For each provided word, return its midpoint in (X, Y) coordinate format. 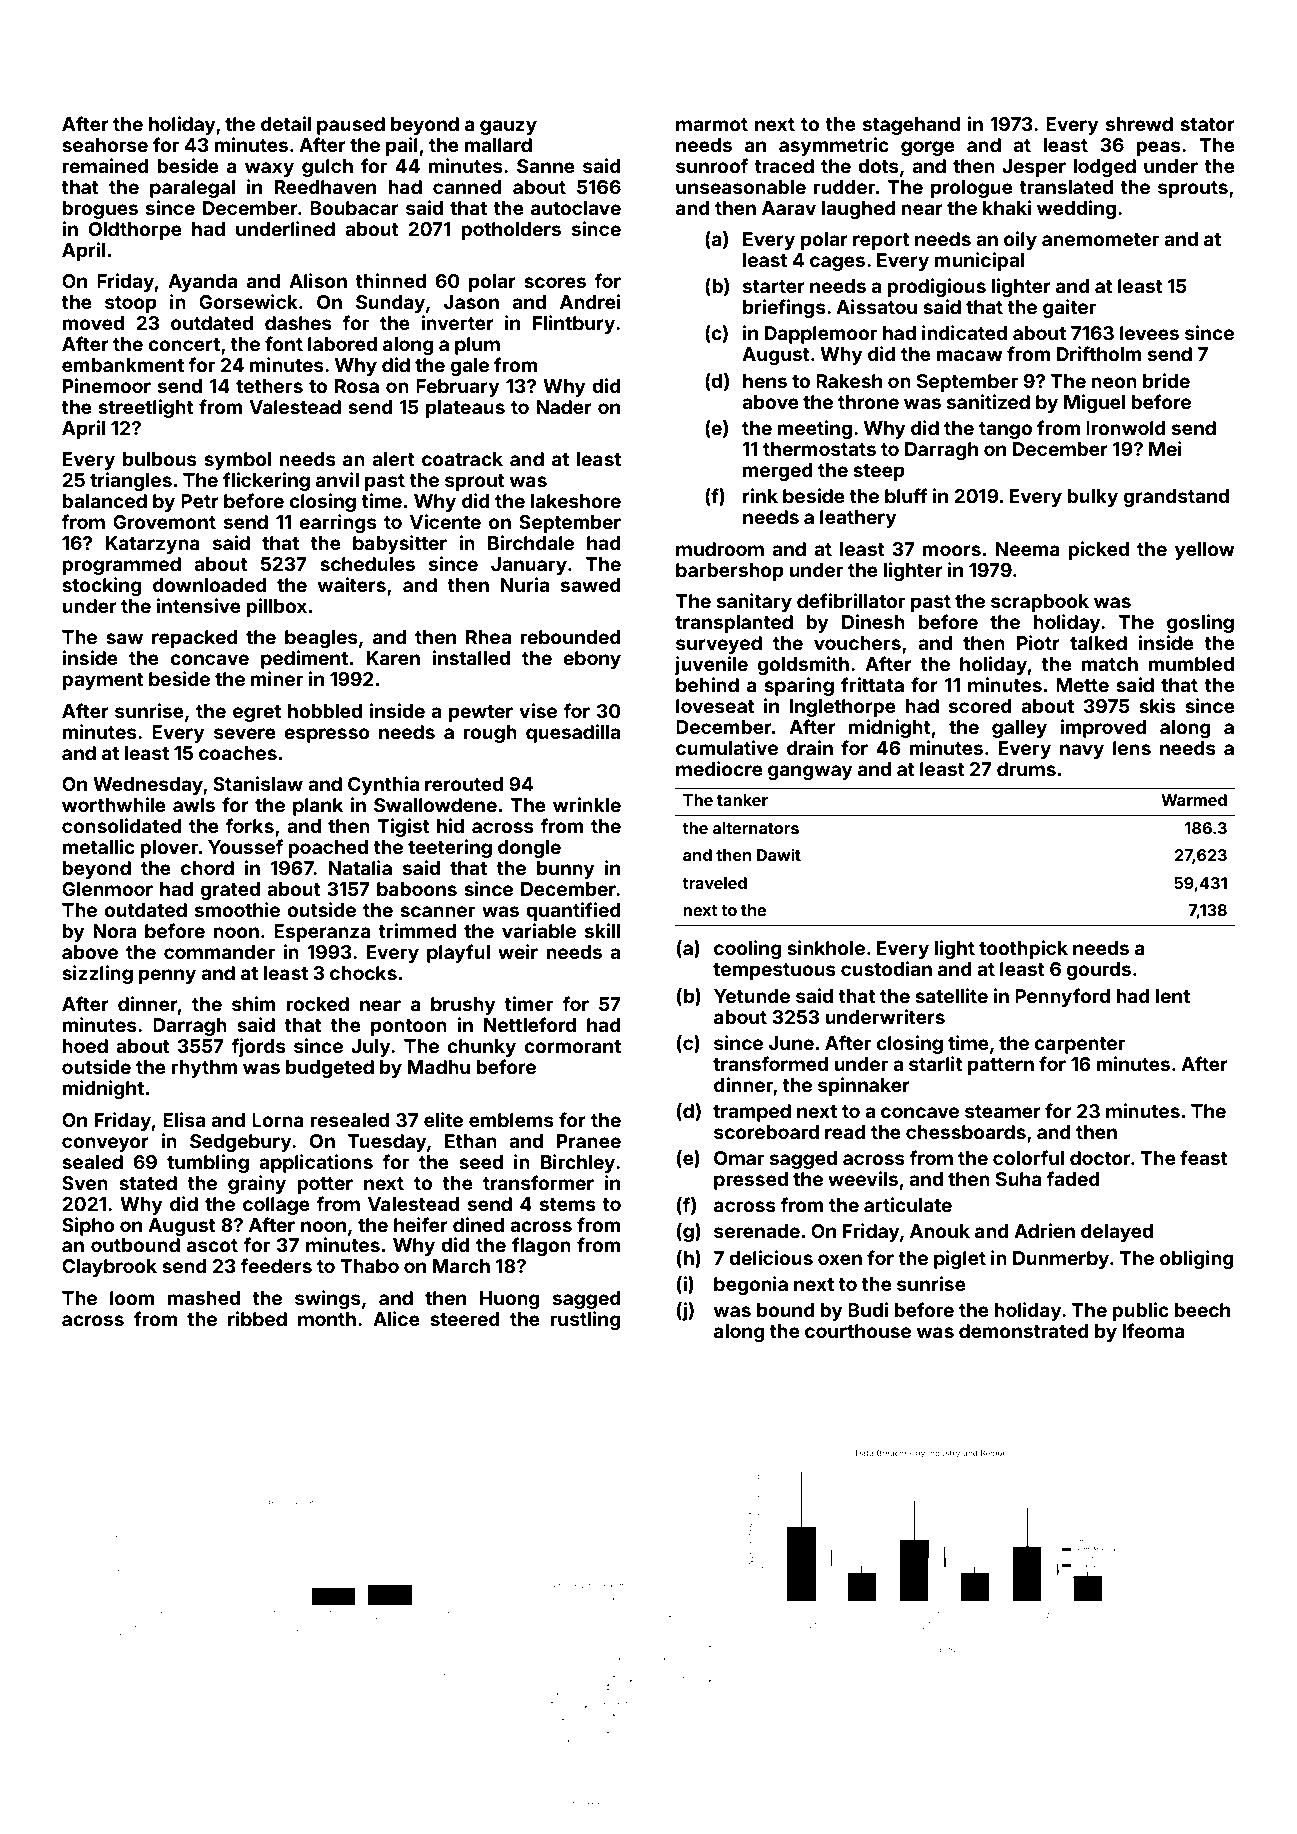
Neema (1028, 549)
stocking (102, 586)
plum (477, 346)
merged (778, 472)
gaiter (1069, 308)
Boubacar (354, 208)
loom (132, 1298)
